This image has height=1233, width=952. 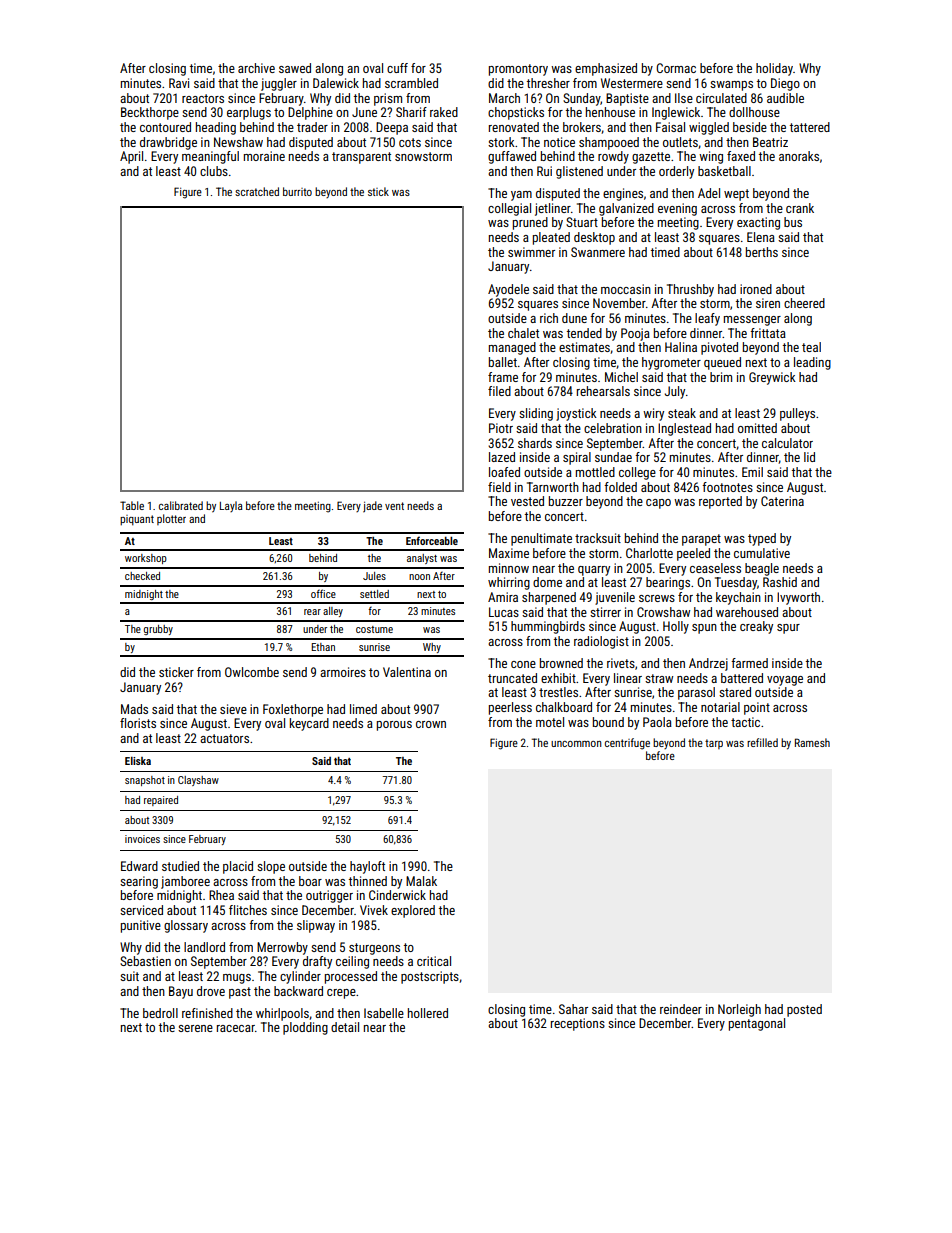 What do you see at coordinates (257, 191) in the image?
I see `scratched` at bounding box center [257, 191].
